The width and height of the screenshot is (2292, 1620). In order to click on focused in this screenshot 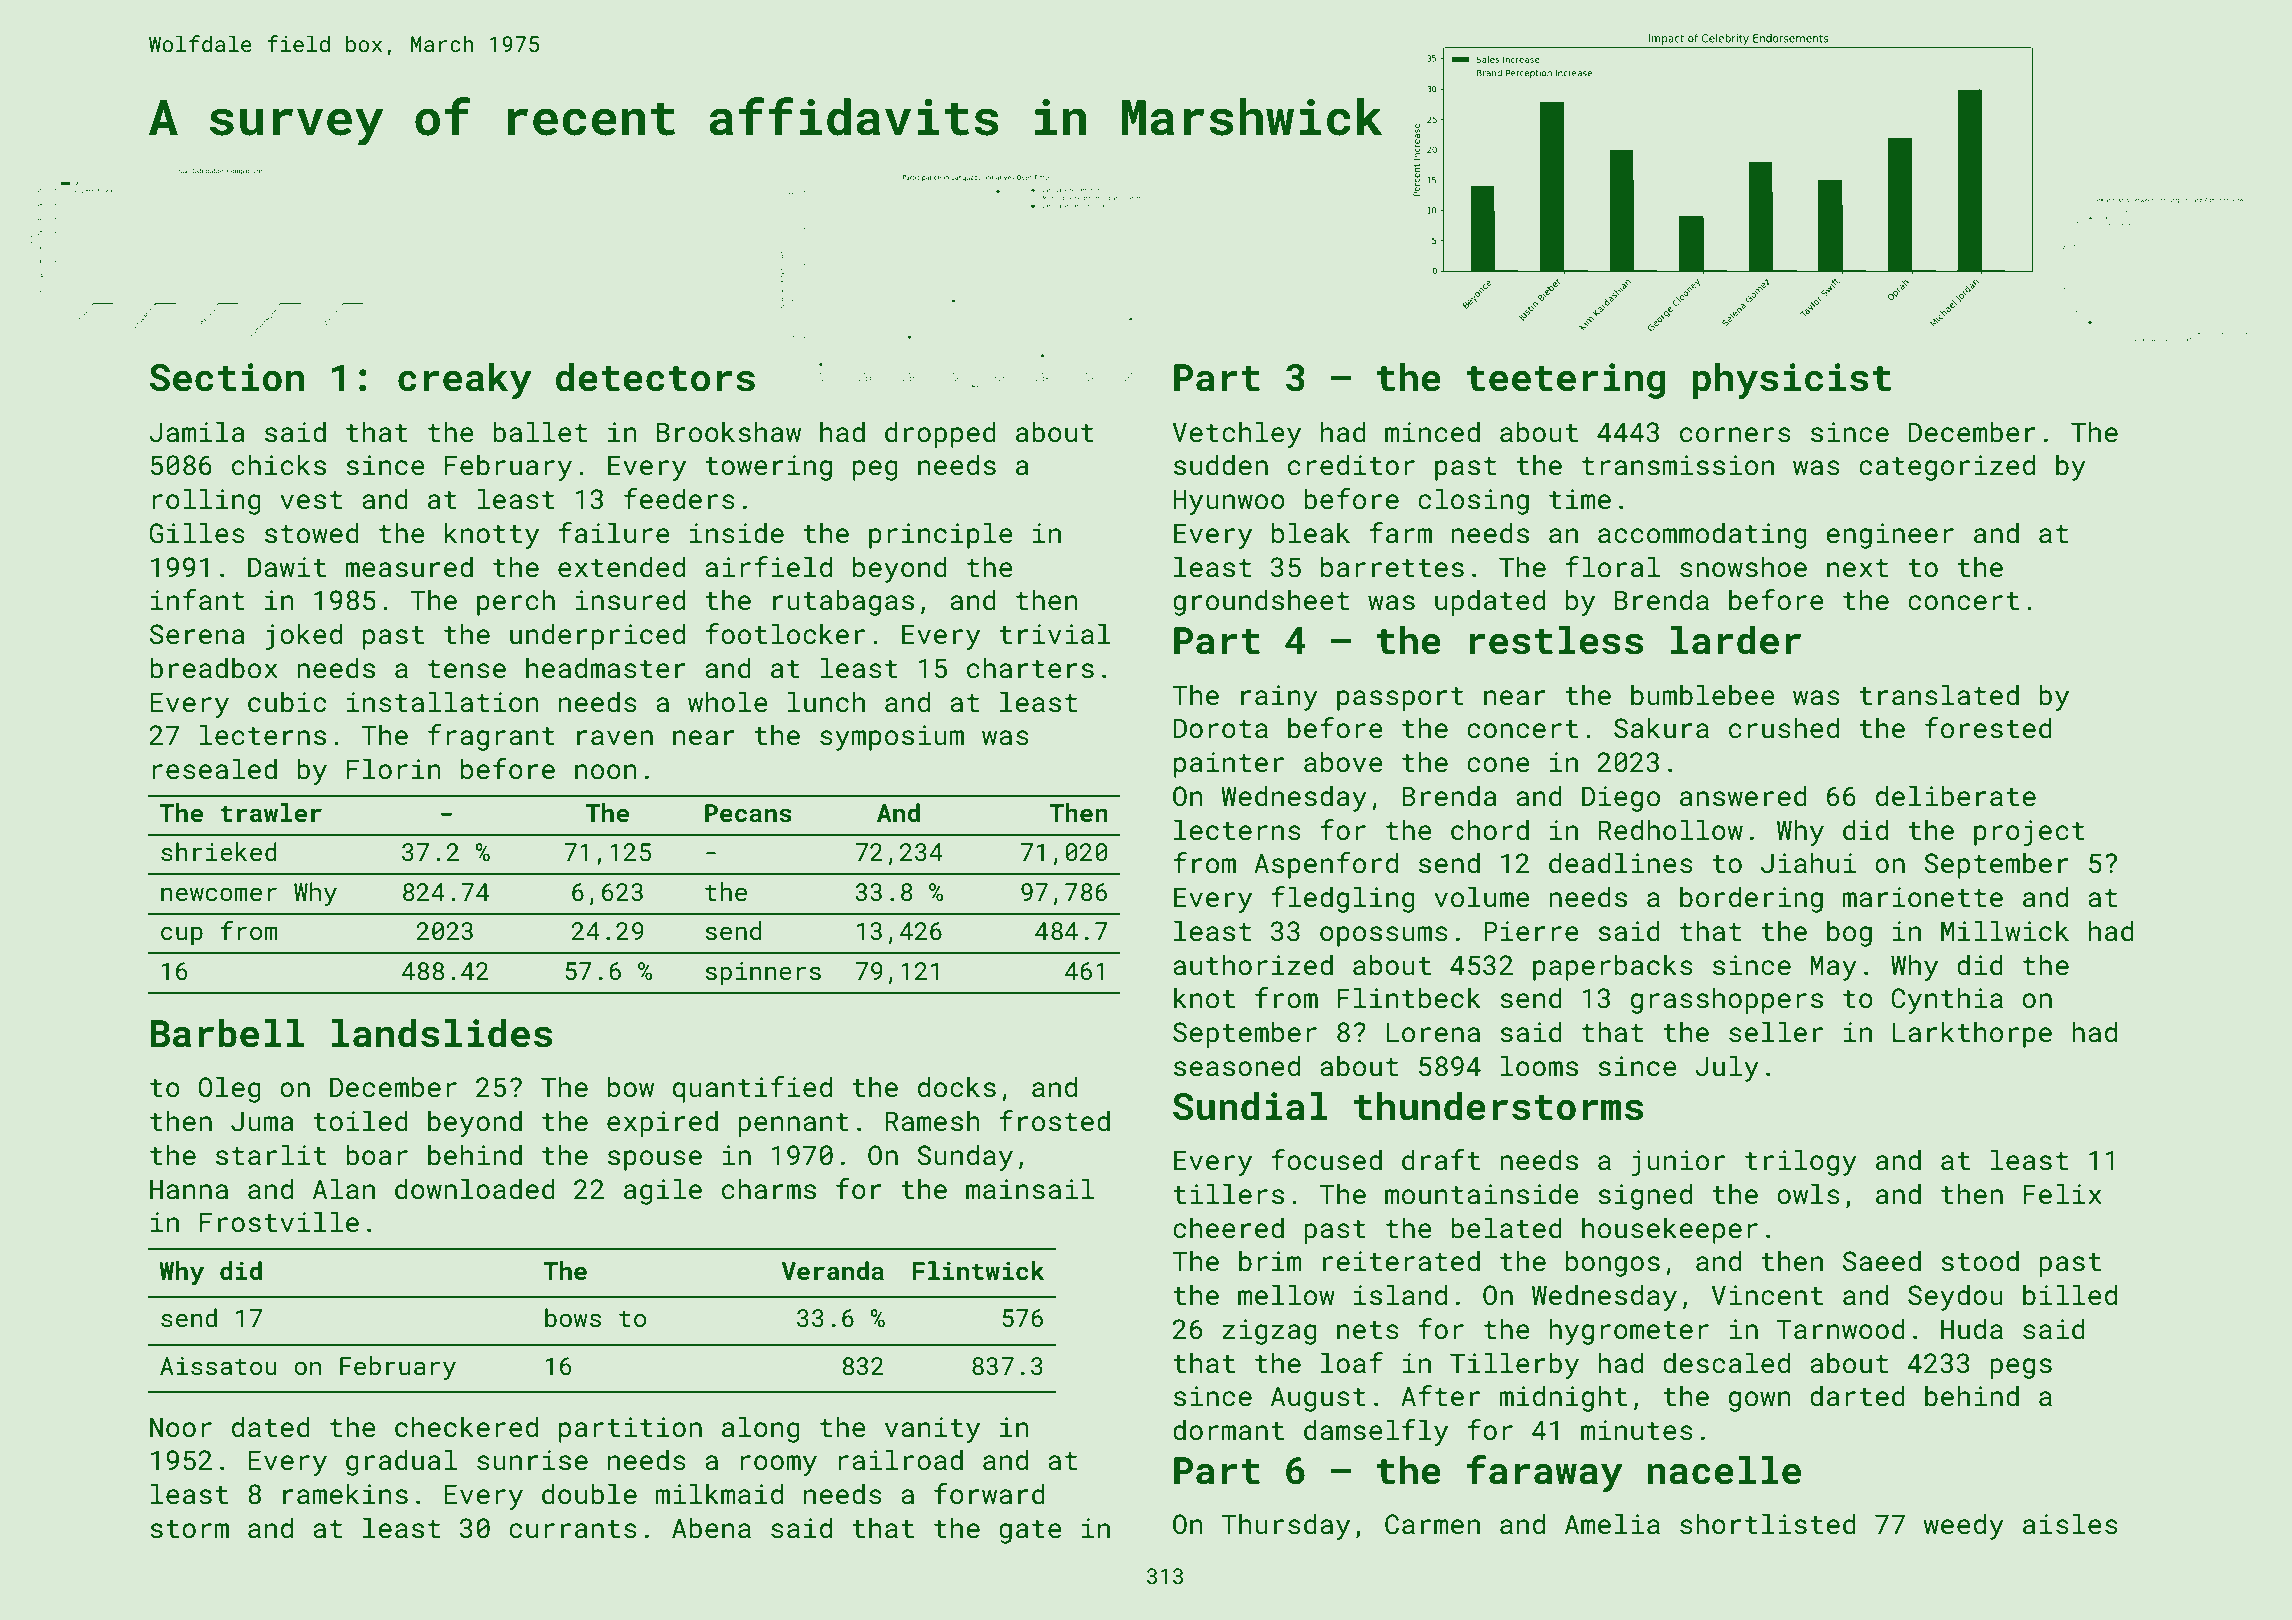, I will do `click(1326, 1160)`.
